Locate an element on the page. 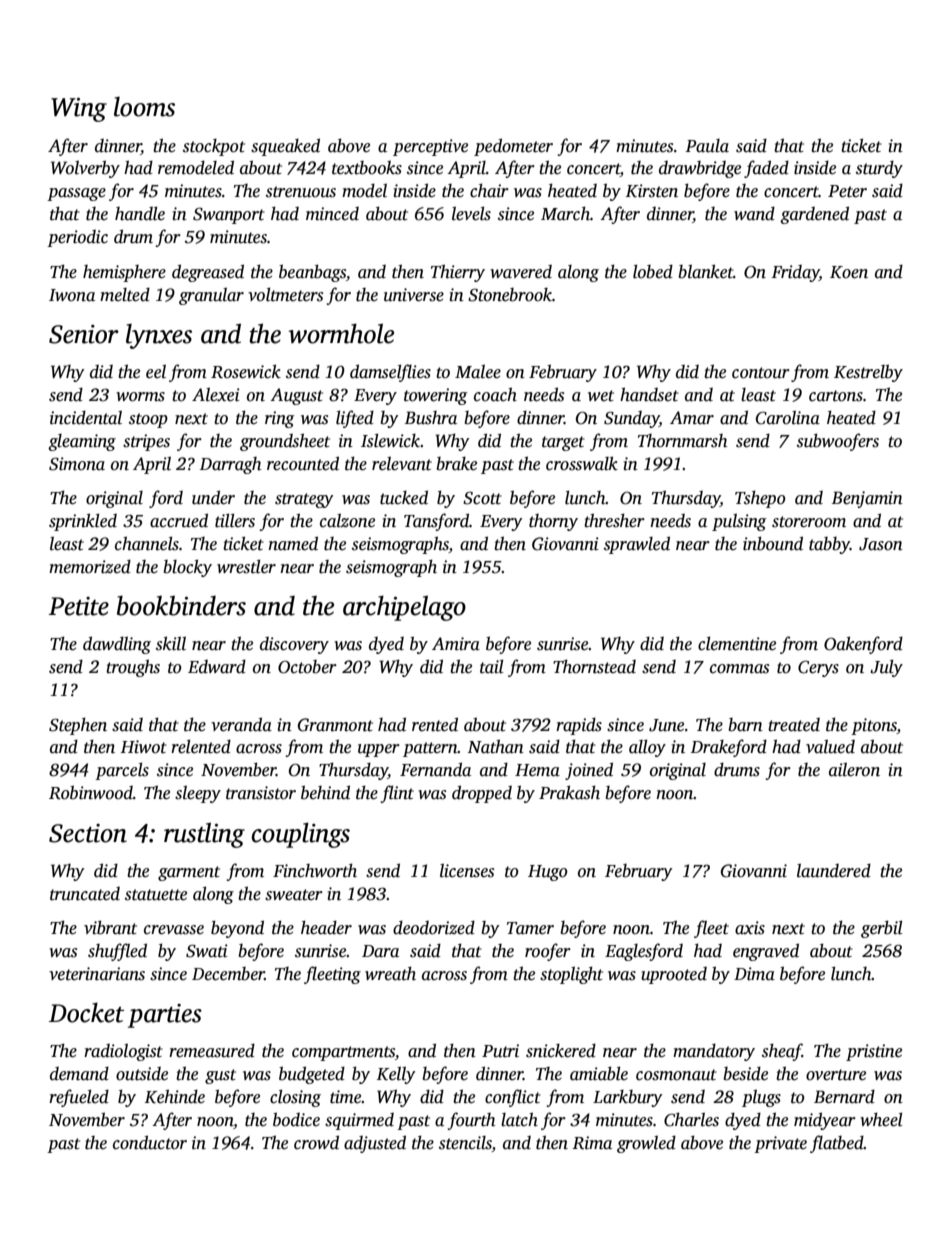 This page has width=952, height=1233. Swanport is located at coordinates (229, 215).
